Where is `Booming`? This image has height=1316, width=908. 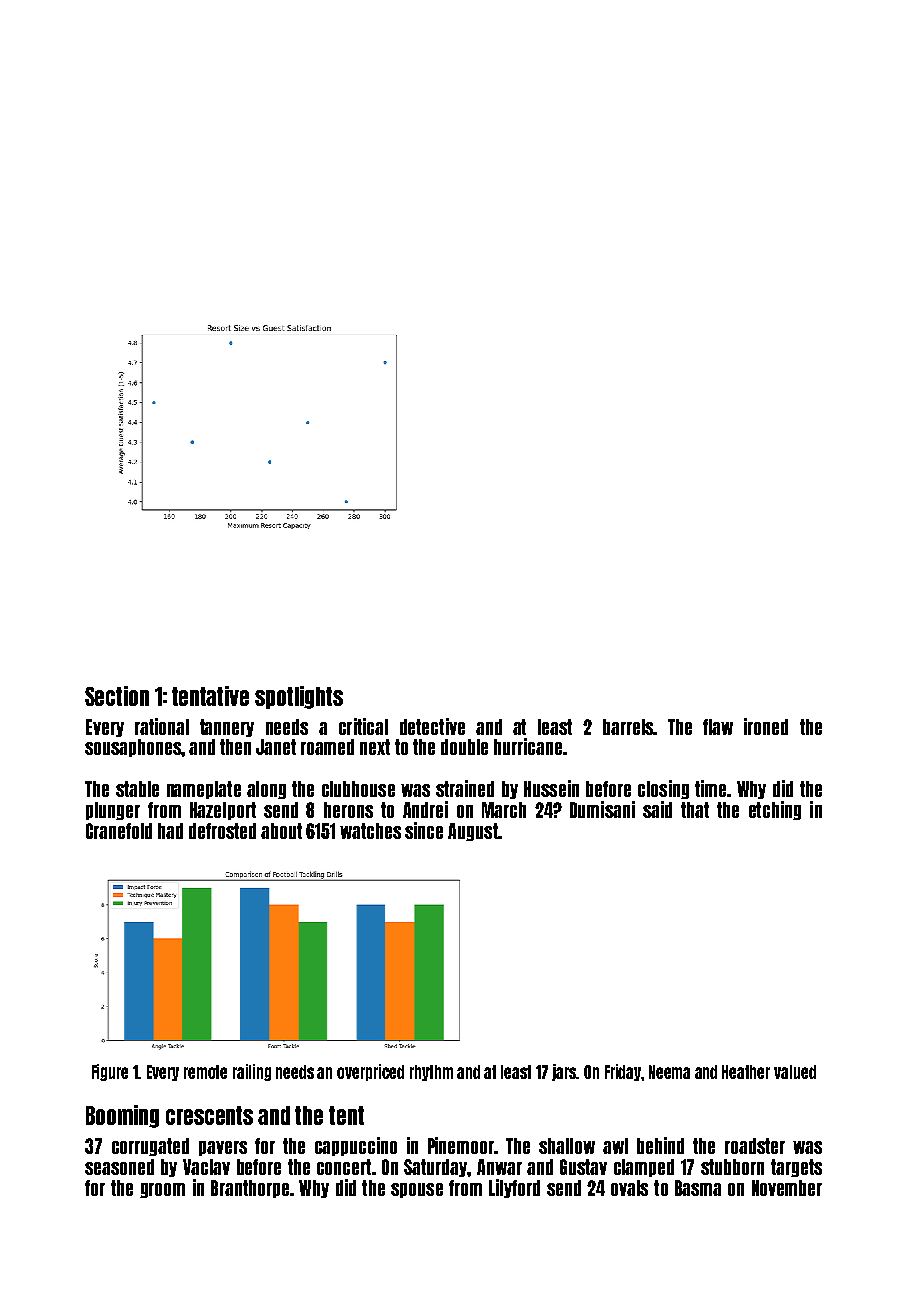 Booming is located at coordinates (122, 1116).
